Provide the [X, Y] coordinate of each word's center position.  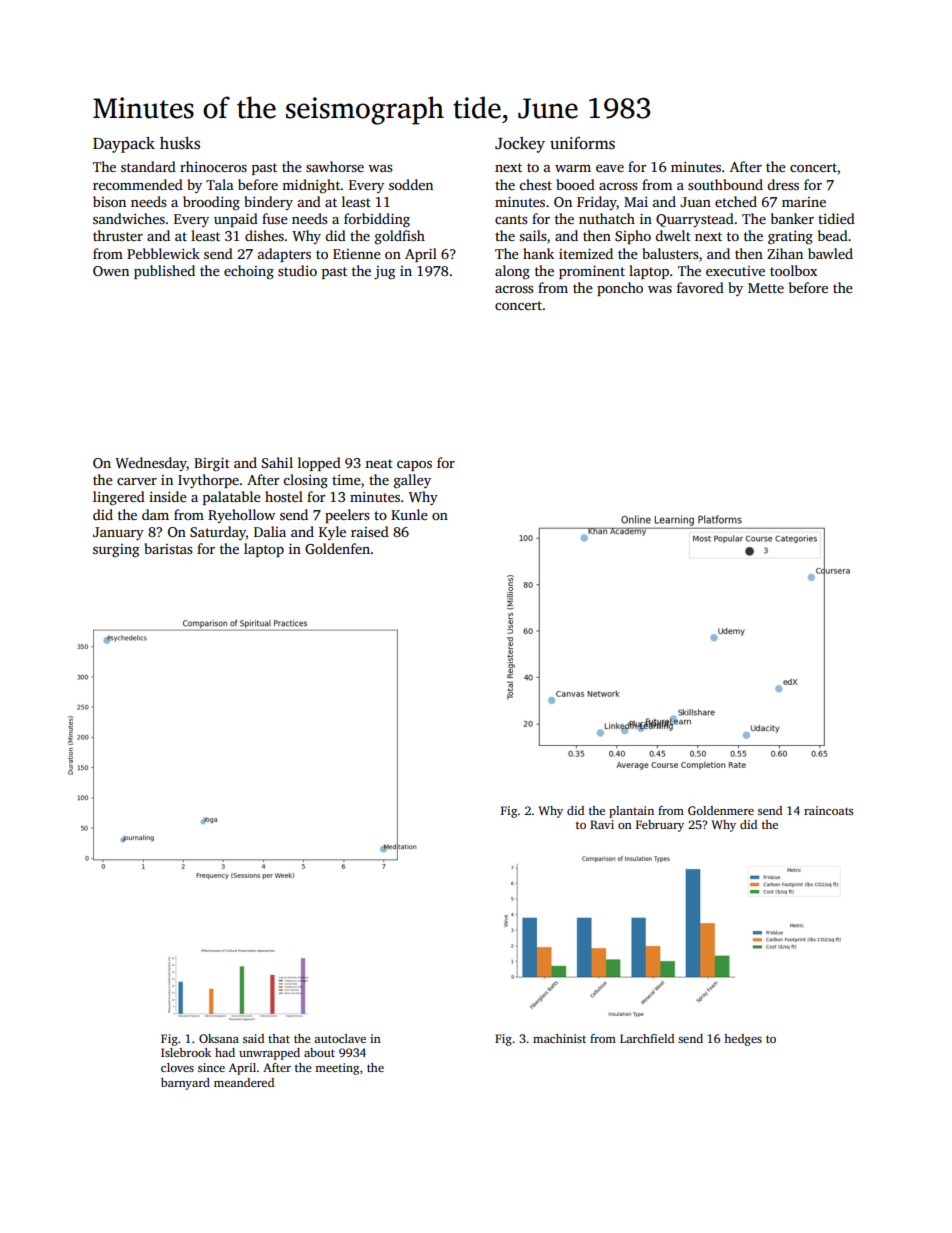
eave [610, 168]
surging [116, 551]
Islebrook [186, 1052]
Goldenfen [337, 548]
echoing [249, 272]
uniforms [582, 143]
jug [384, 273]
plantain [631, 812]
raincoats [828, 810]
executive [735, 271]
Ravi [602, 824]
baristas [168, 548]
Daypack [124, 144]
